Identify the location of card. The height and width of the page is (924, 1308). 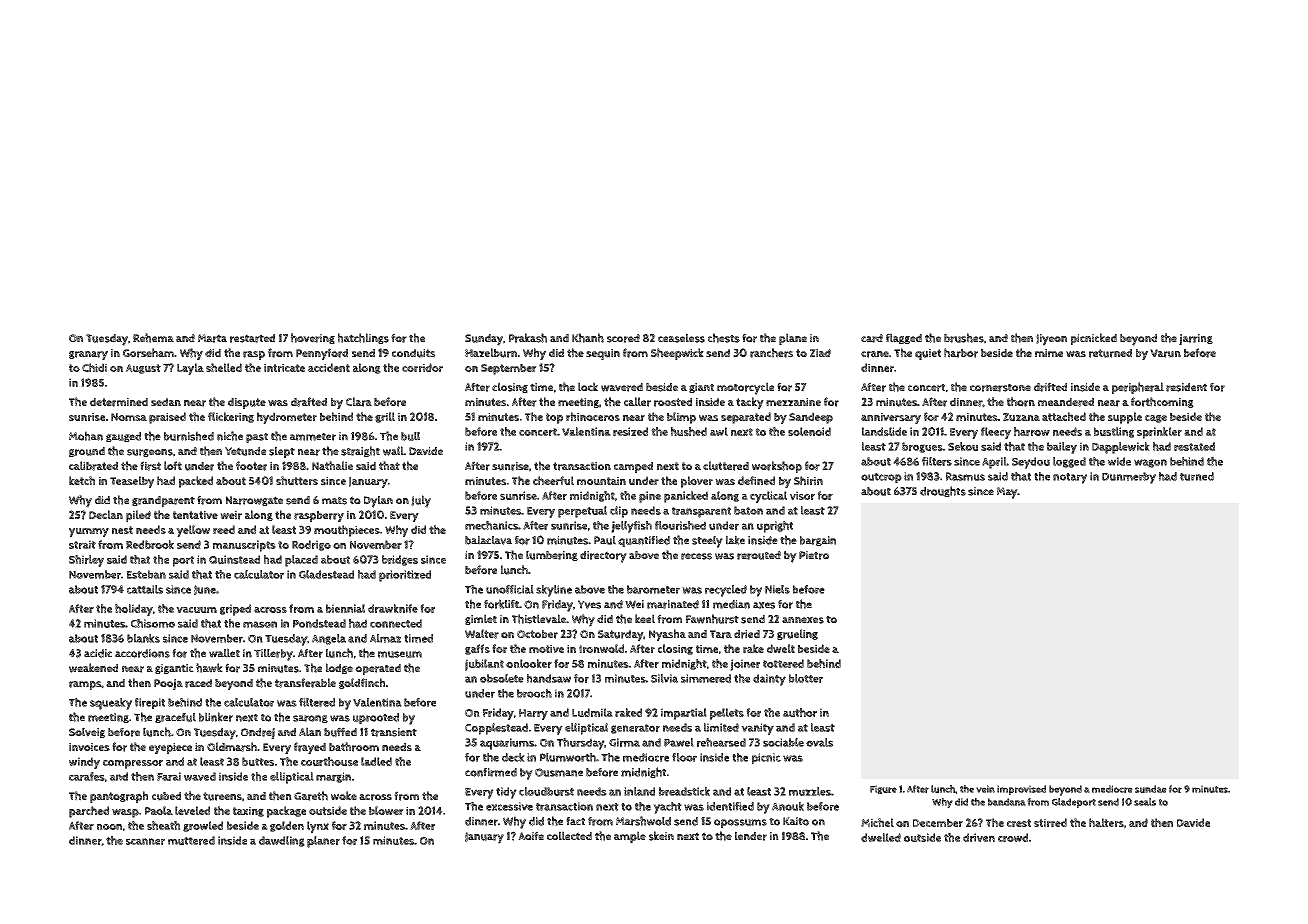
(872, 338).
